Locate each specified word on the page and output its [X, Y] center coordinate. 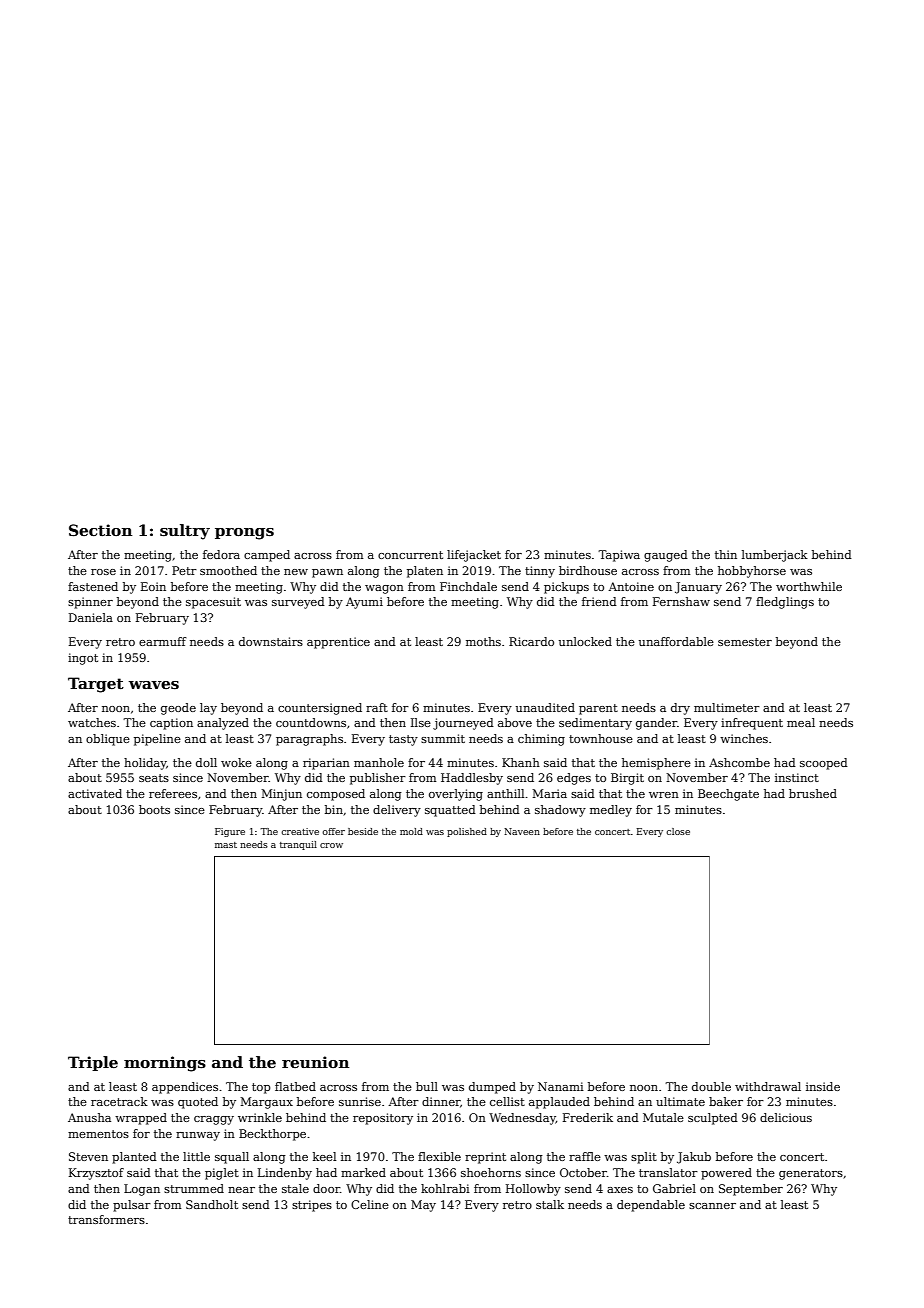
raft [377, 707]
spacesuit [213, 603]
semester [745, 642]
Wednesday [522, 1119]
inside [823, 1086]
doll [206, 762]
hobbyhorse [752, 572]
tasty [403, 740]
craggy [214, 1120]
